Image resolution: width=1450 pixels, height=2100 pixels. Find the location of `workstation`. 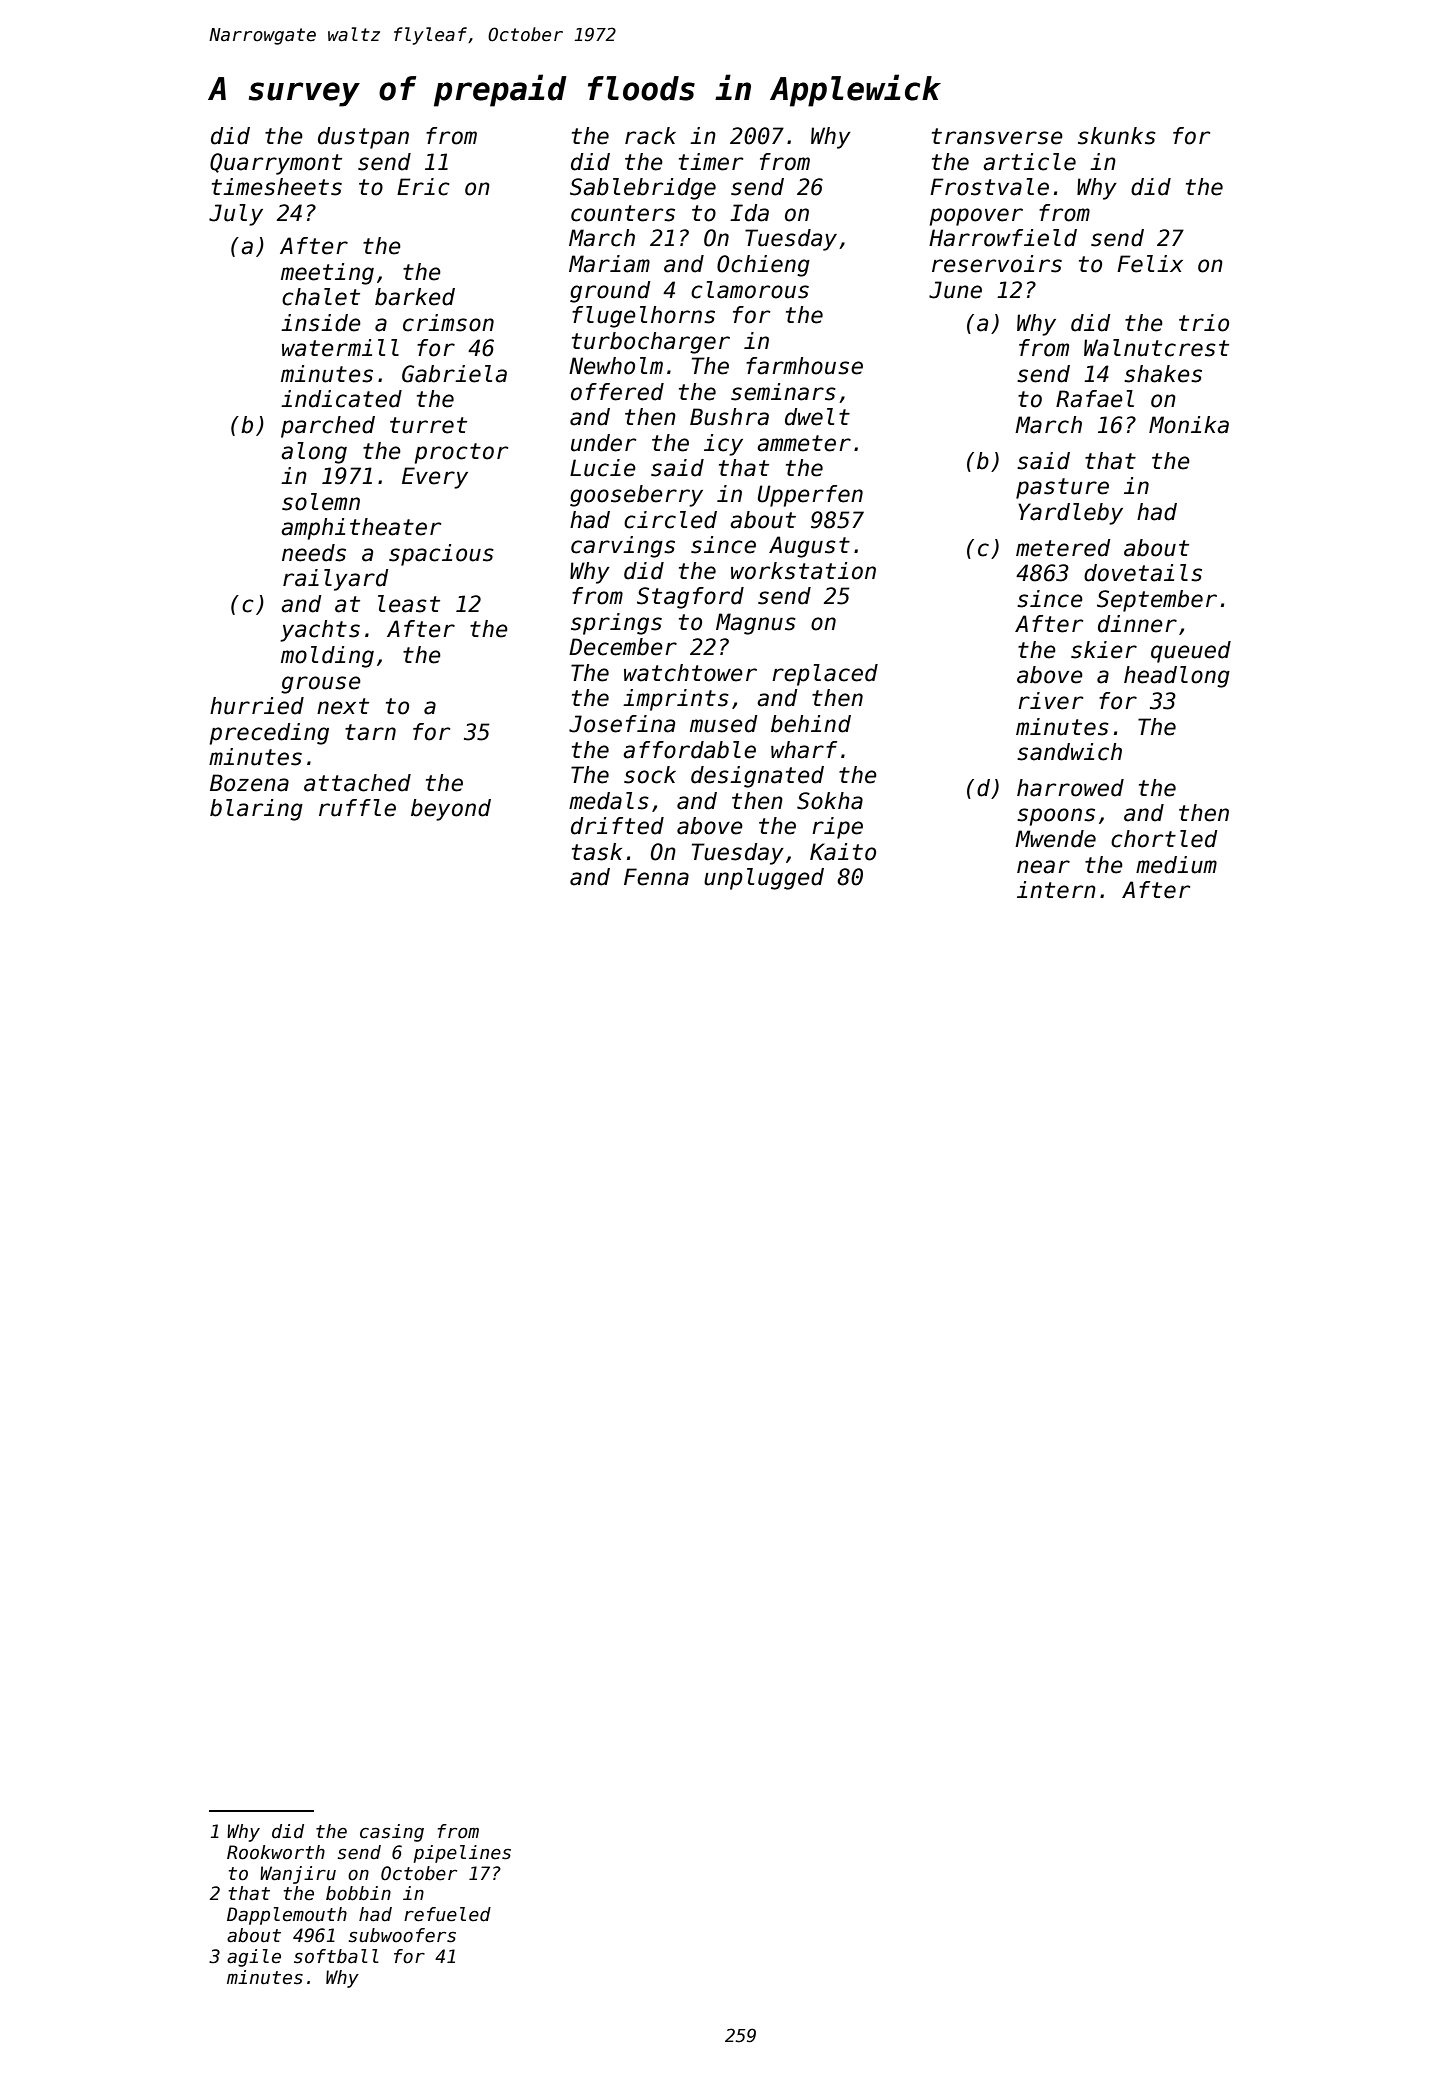

workstation is located at coordinates (803, 571).
